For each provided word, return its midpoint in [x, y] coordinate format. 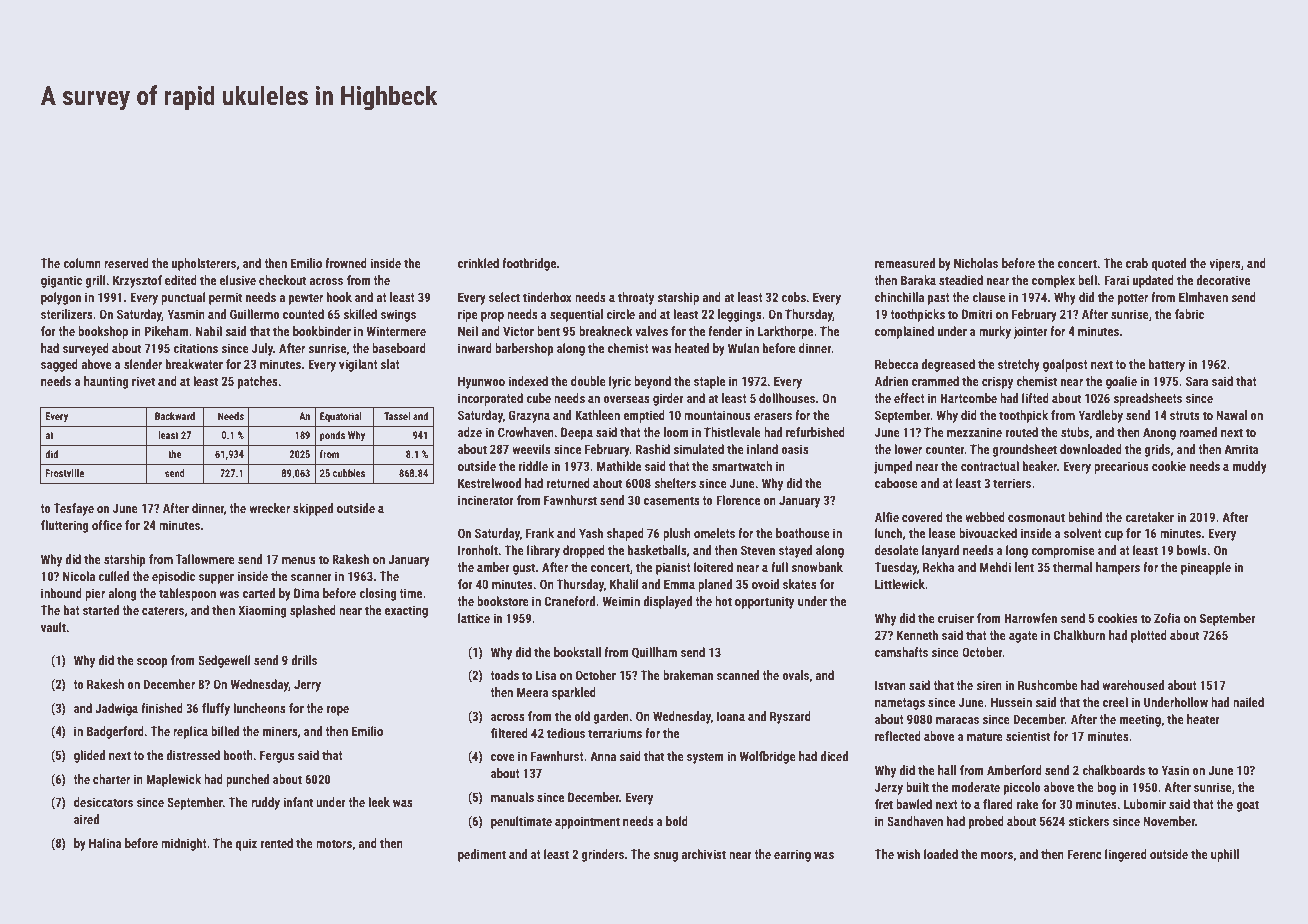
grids [1157, 450]
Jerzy [889, 788]
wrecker [269, 508]
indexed [528, 381]
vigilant [358, 365]
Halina [105, 843]
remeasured [905, 263]
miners [280, 731]
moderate [976, 787]
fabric [1189, 314]
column [82, 263]
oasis [795, 449]
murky [995, 332]
